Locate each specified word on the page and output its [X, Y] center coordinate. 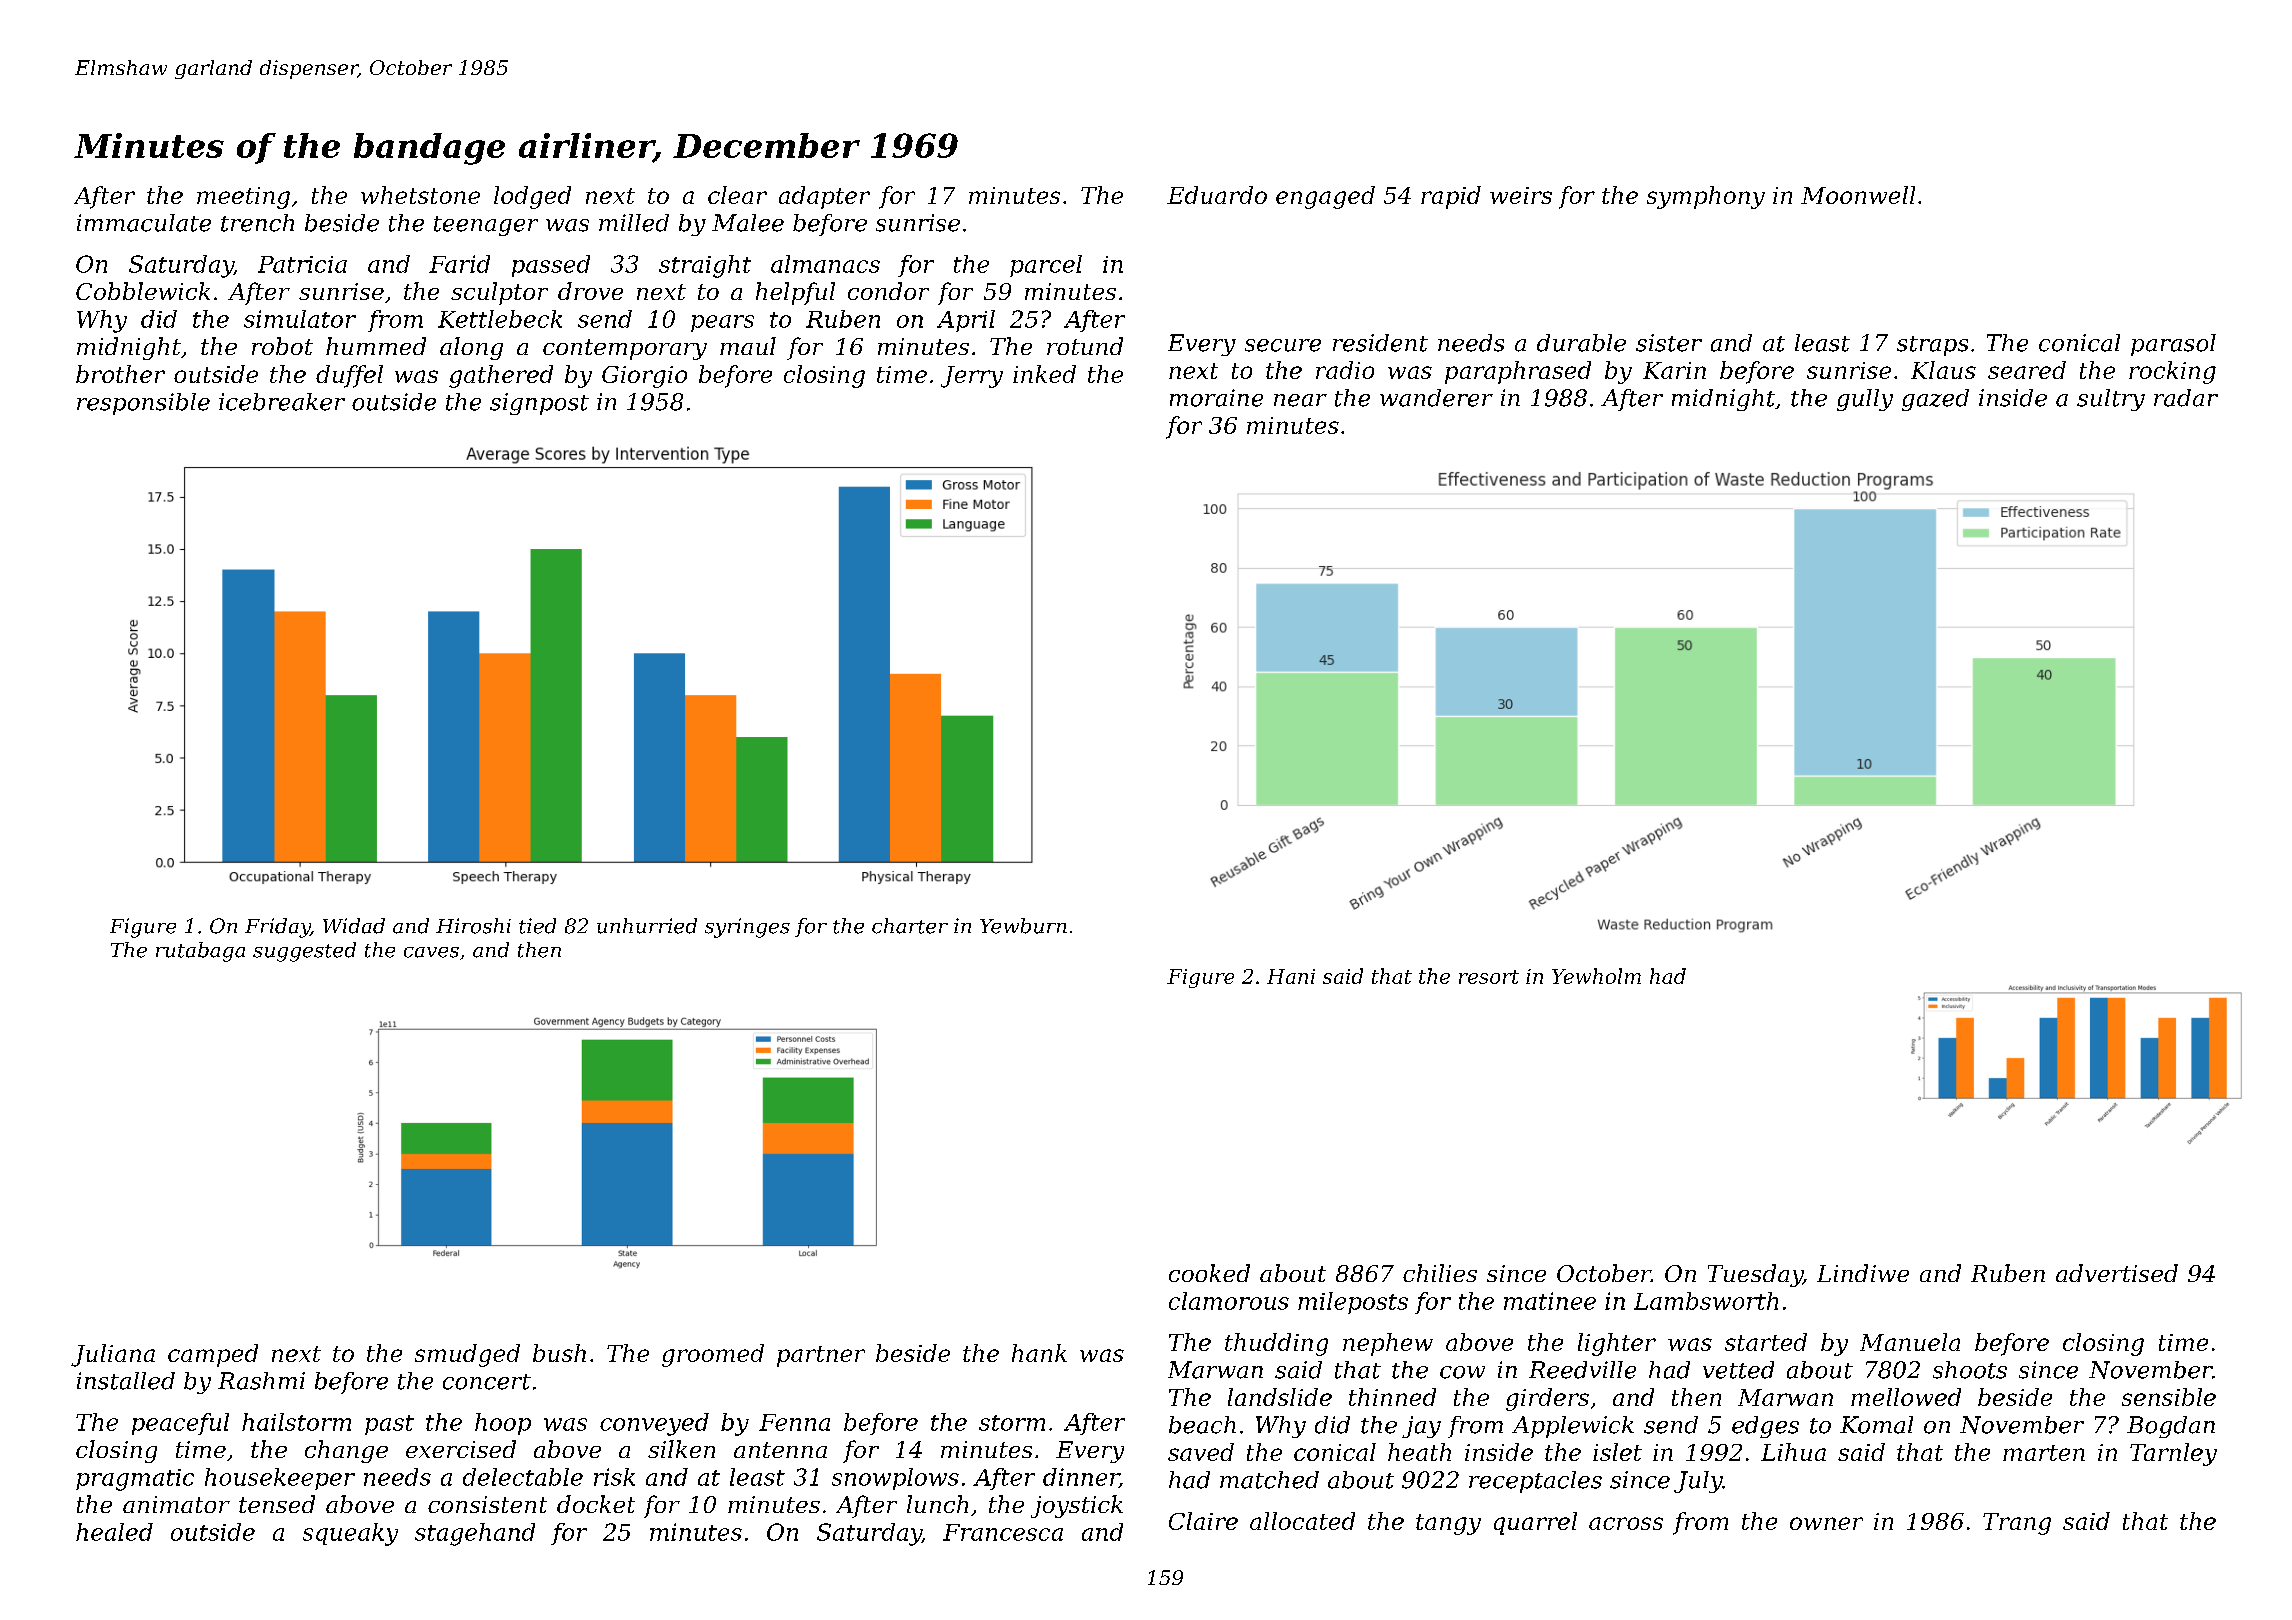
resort [1489, 977]
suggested [304, 952]
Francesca [1003, 1532]
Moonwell [1858, 195]
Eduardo [1217, 195]
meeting [243, 198]
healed [114, 1532]
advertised [2117, 1273]
